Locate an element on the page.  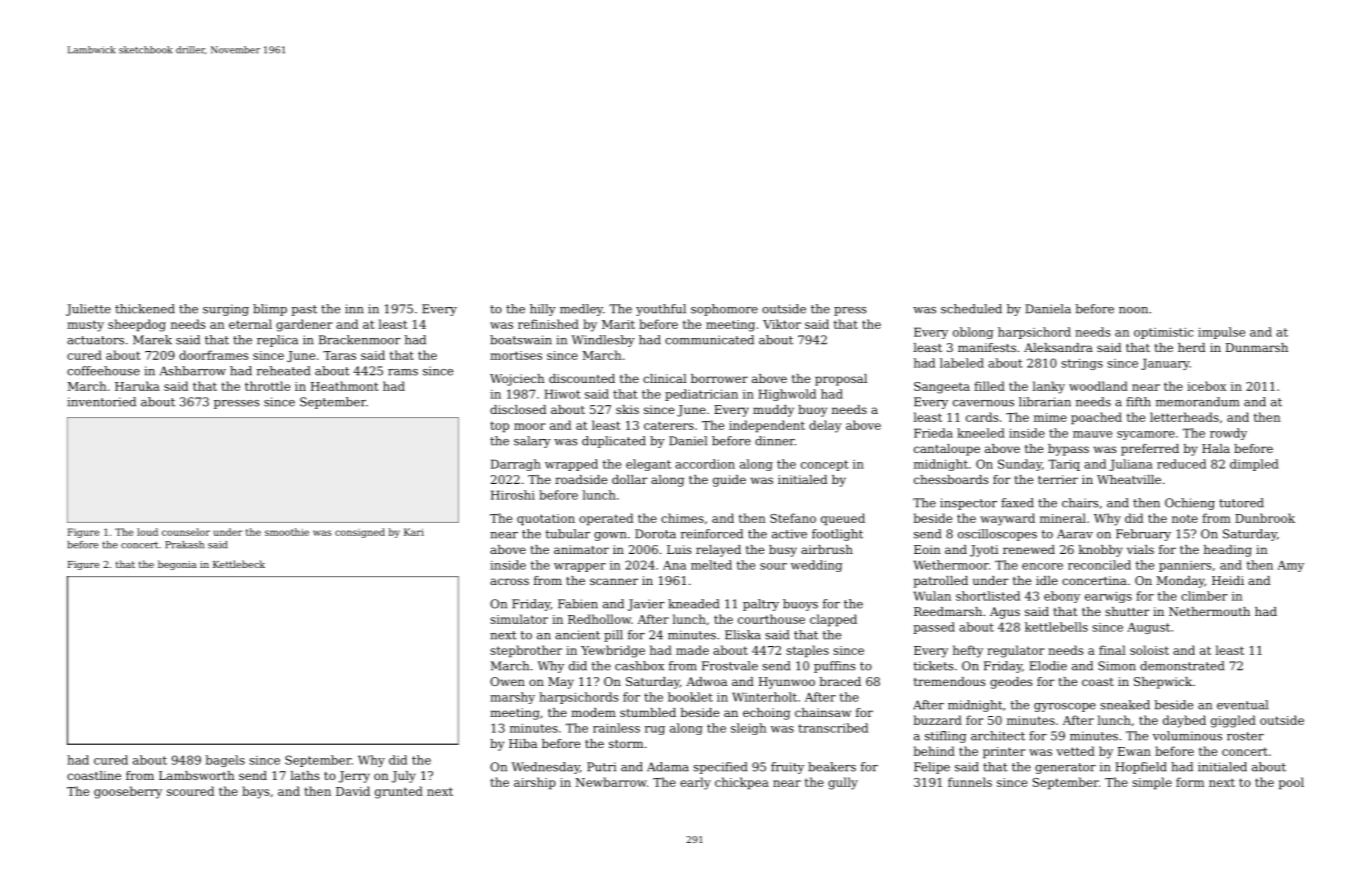
past is located at coordinates (304, 310).
